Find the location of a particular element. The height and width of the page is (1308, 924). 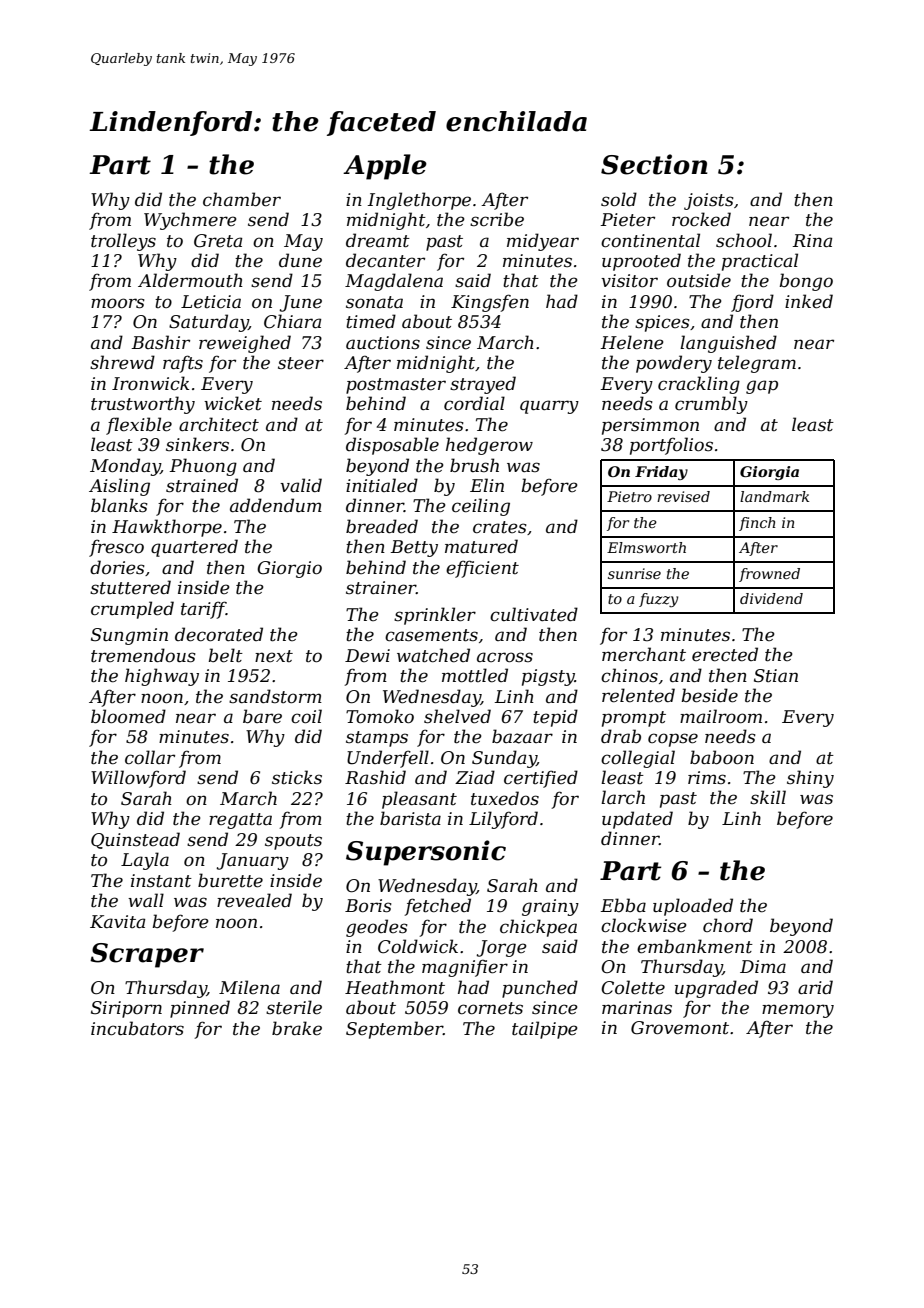

Heathmont is located at coordinates (395, 987).
